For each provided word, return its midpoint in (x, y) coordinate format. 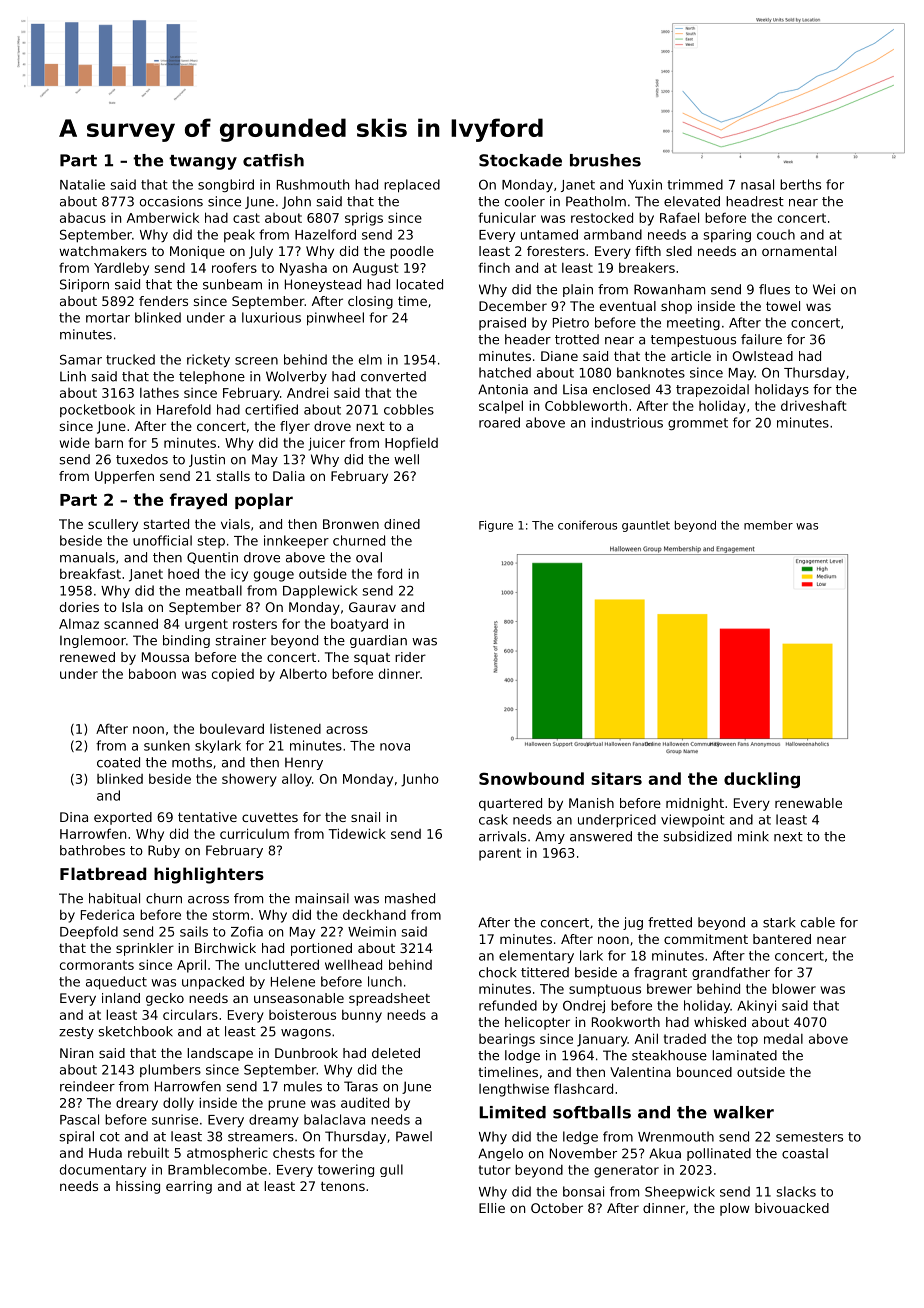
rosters (255, 624)
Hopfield (411, 444)
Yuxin (645, 184)
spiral (76, 1137)
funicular (507, 217)
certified (271, 409)
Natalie (82, 184)
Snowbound (531, 778)
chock (497, 972)
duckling (762, 780)
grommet (698, 424)
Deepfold (89, 932)
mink (753, 836)
